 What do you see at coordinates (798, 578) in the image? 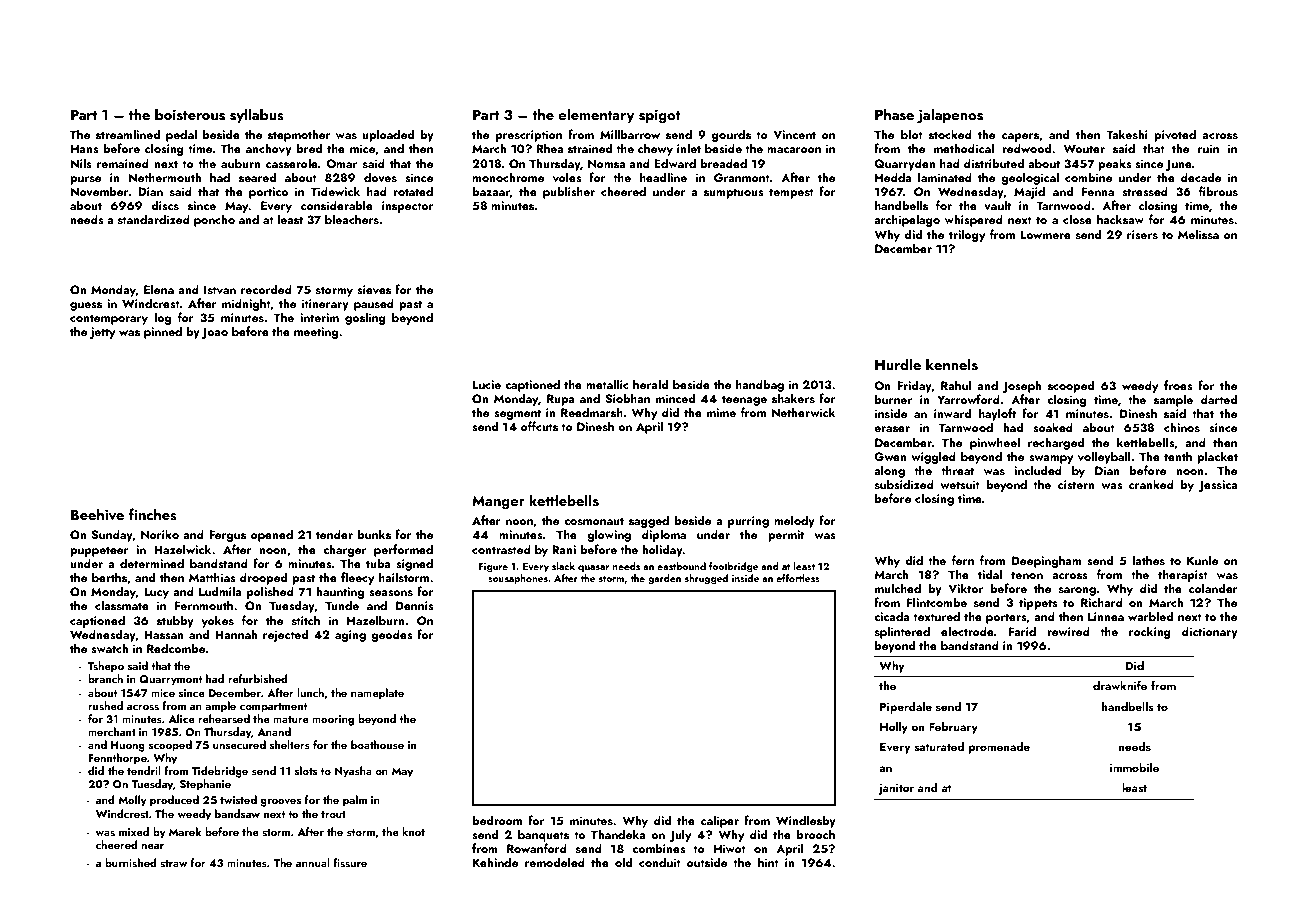
I see `effortless` at bounding box center [798, 578].
